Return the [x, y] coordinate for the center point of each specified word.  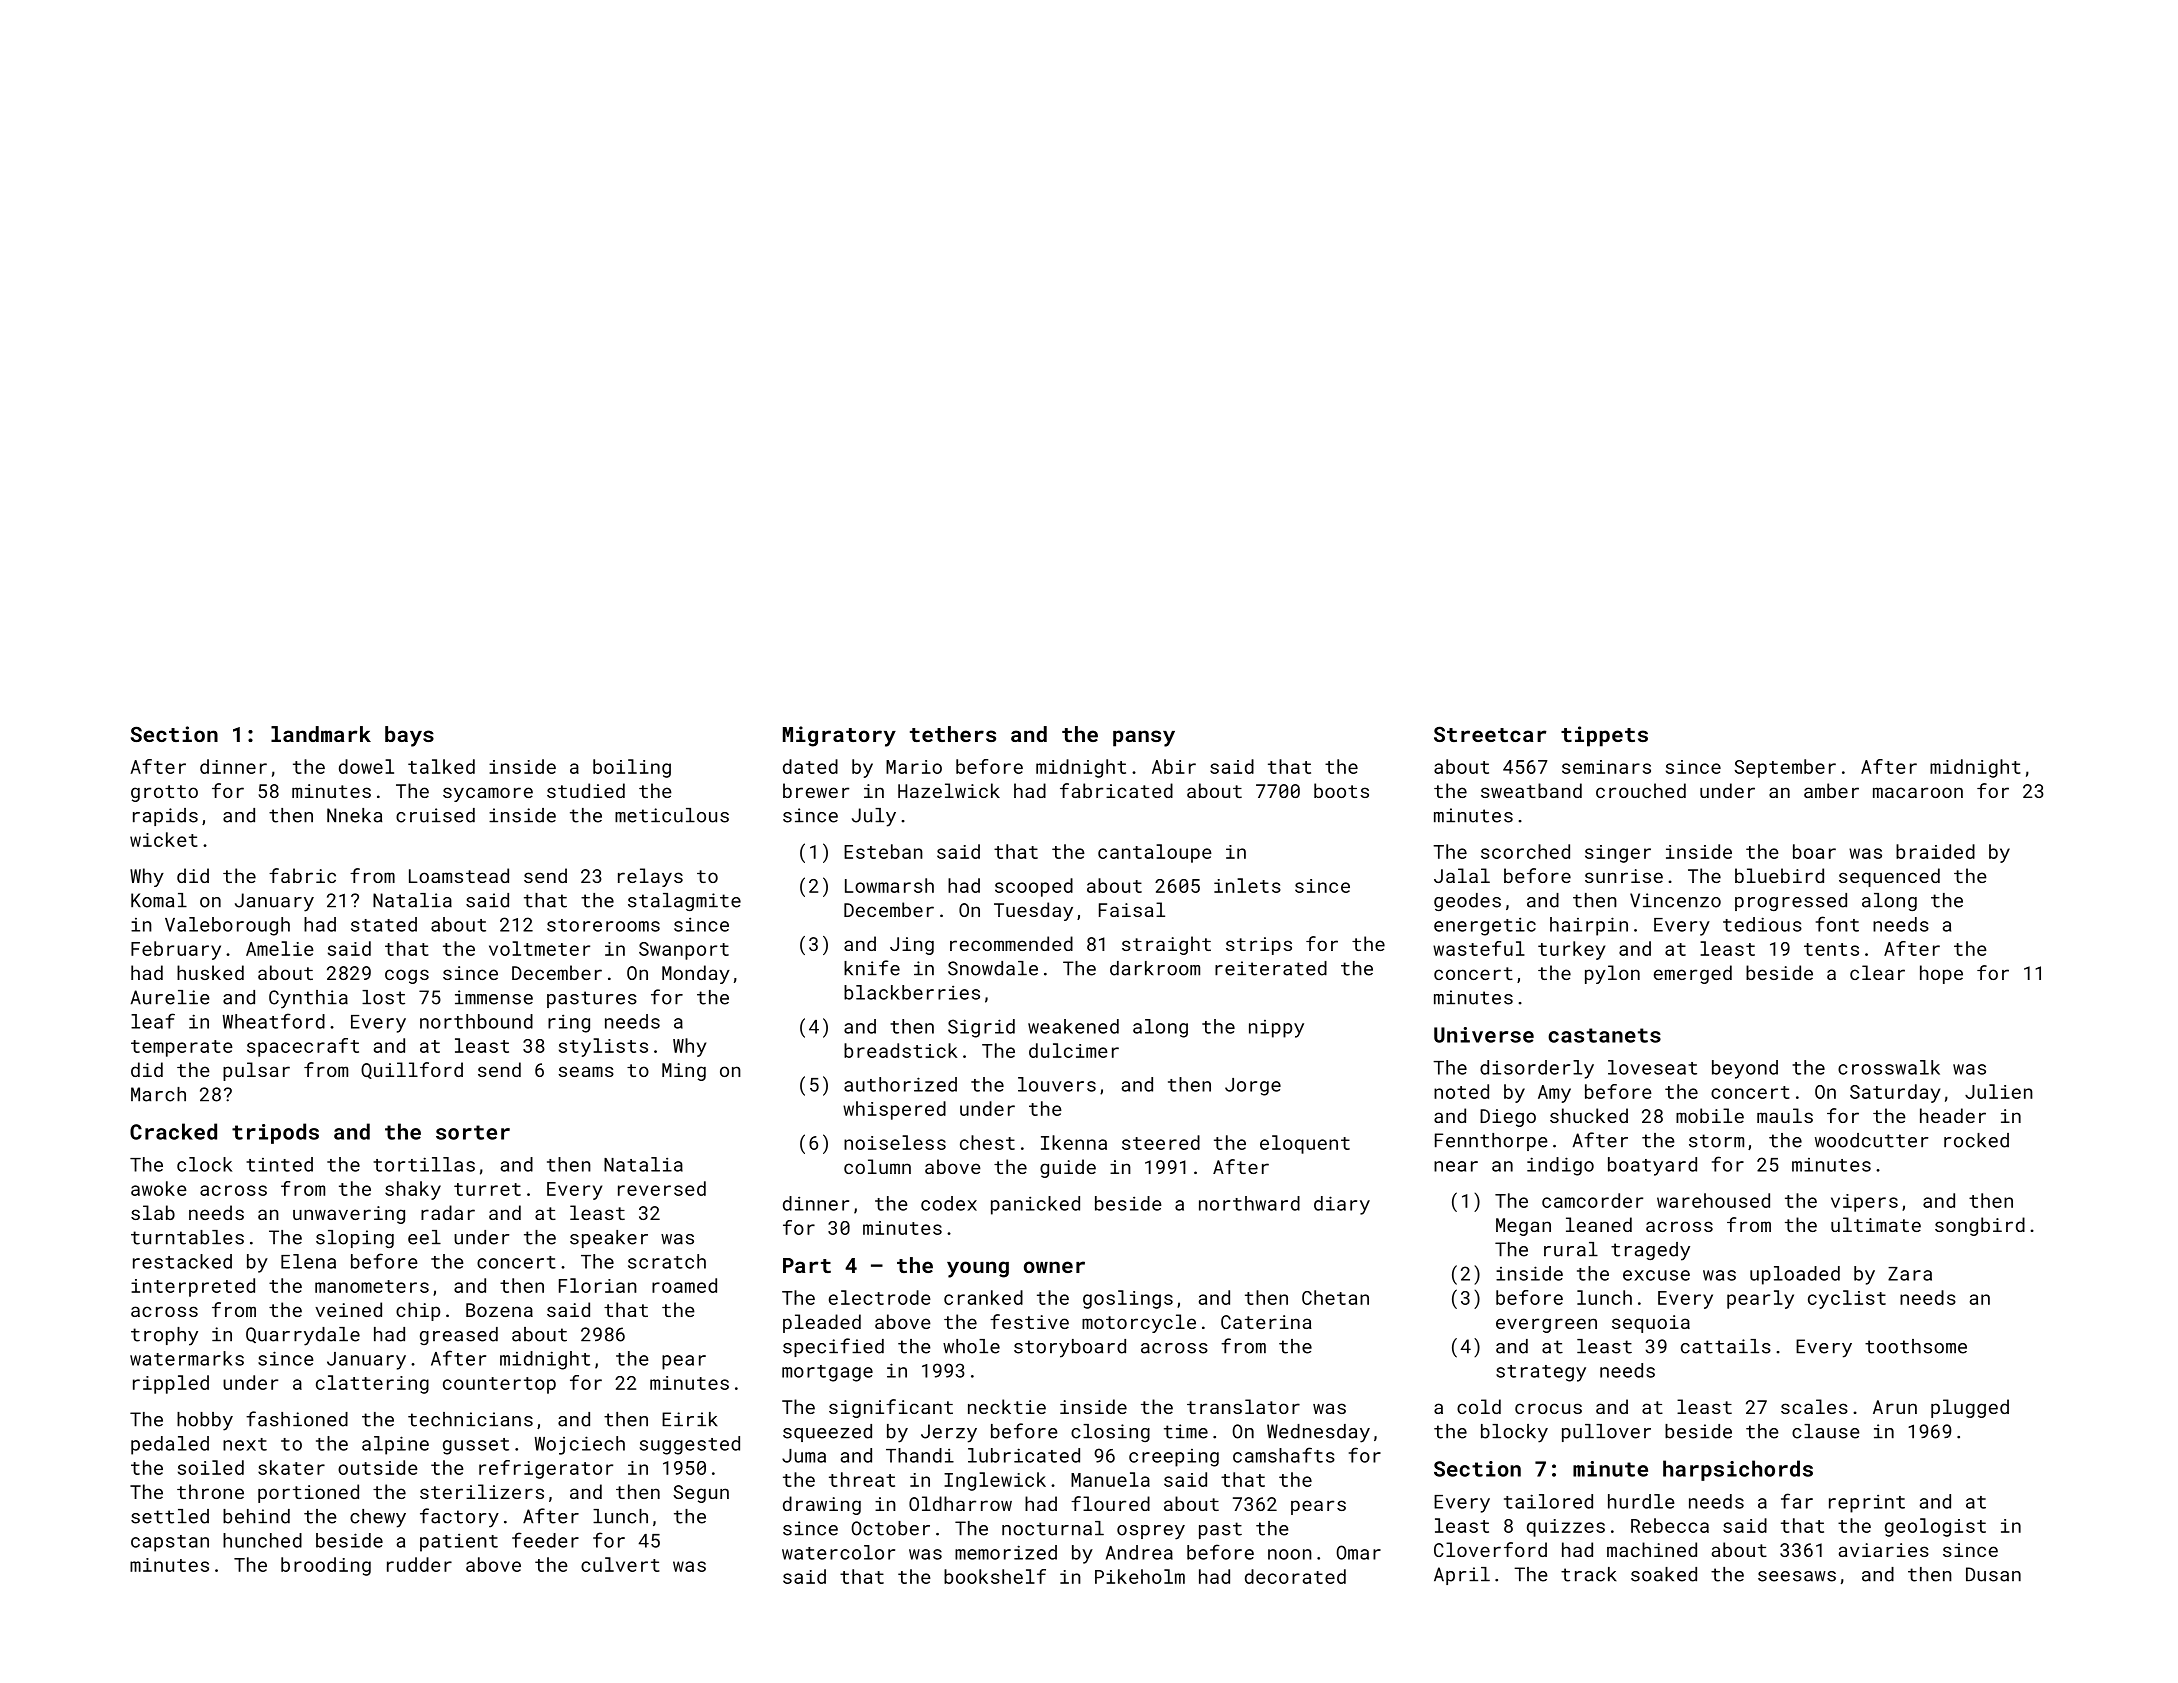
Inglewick [995, 1481]
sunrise [1624, 876]
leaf [153, 1021]
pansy [1144, 738]
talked [441, 766]
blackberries [912, 992]
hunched [262, 1540]
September [1785, 768]
